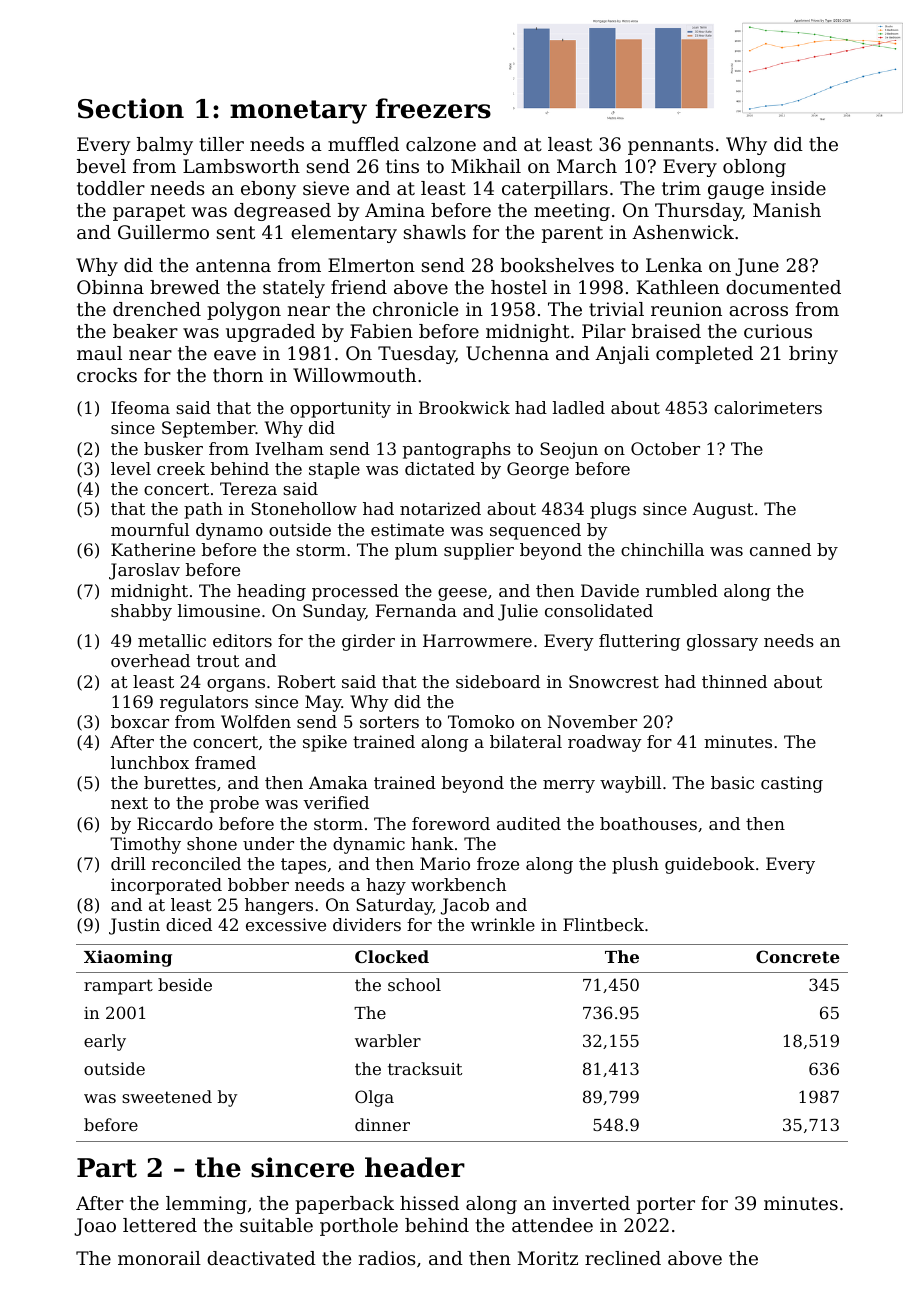 The width and height of the document is (924, 1314). What do you see at coordinates (768, 407) in the document?
I see `calorimeters` at bounding box center [768, 407].
